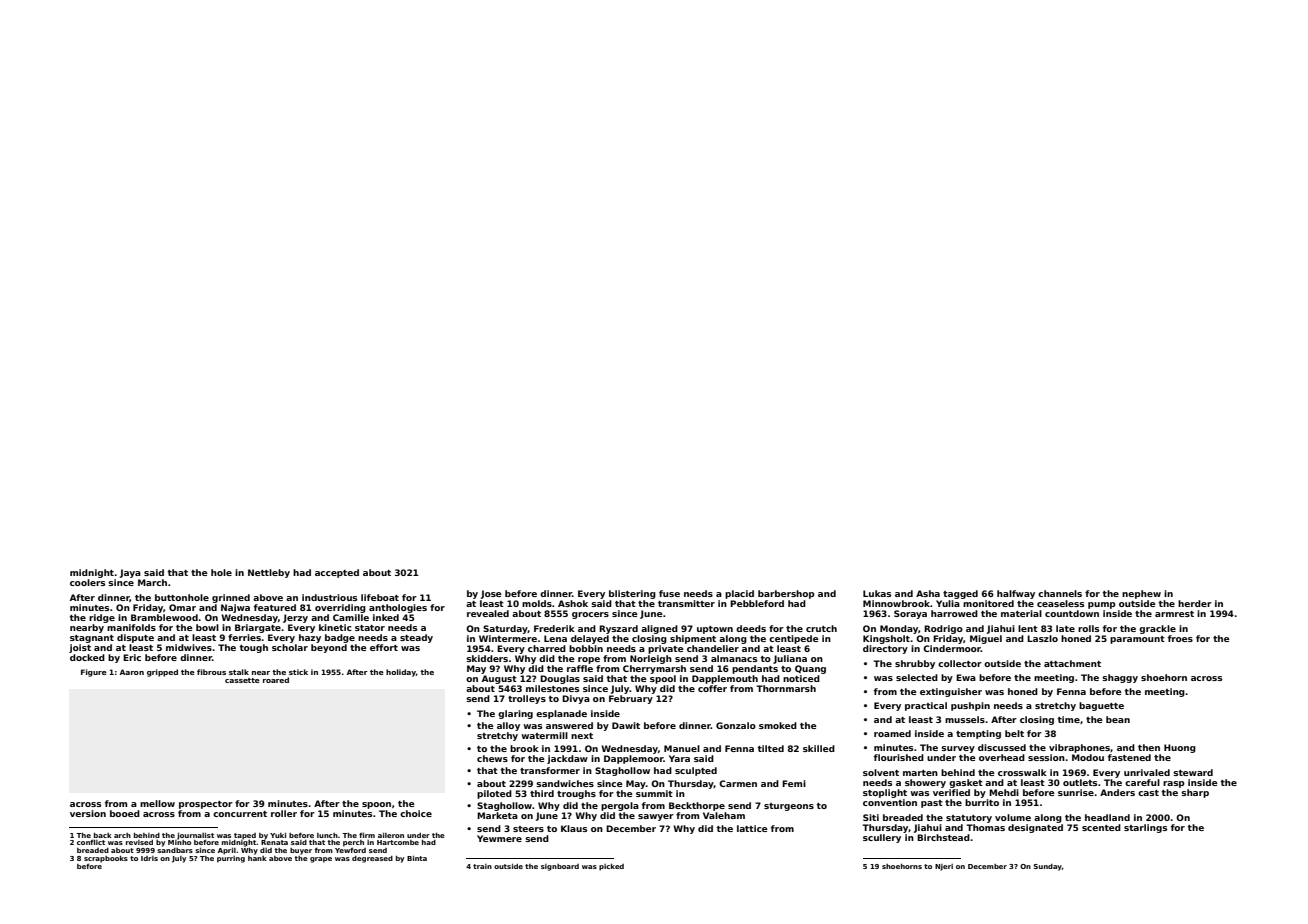 The width and height of the screenshot is (1308, 924). What do you see at coordinates (488, 613) in the screenshot?
I see `revealed` at bounding box center [488, 613].
